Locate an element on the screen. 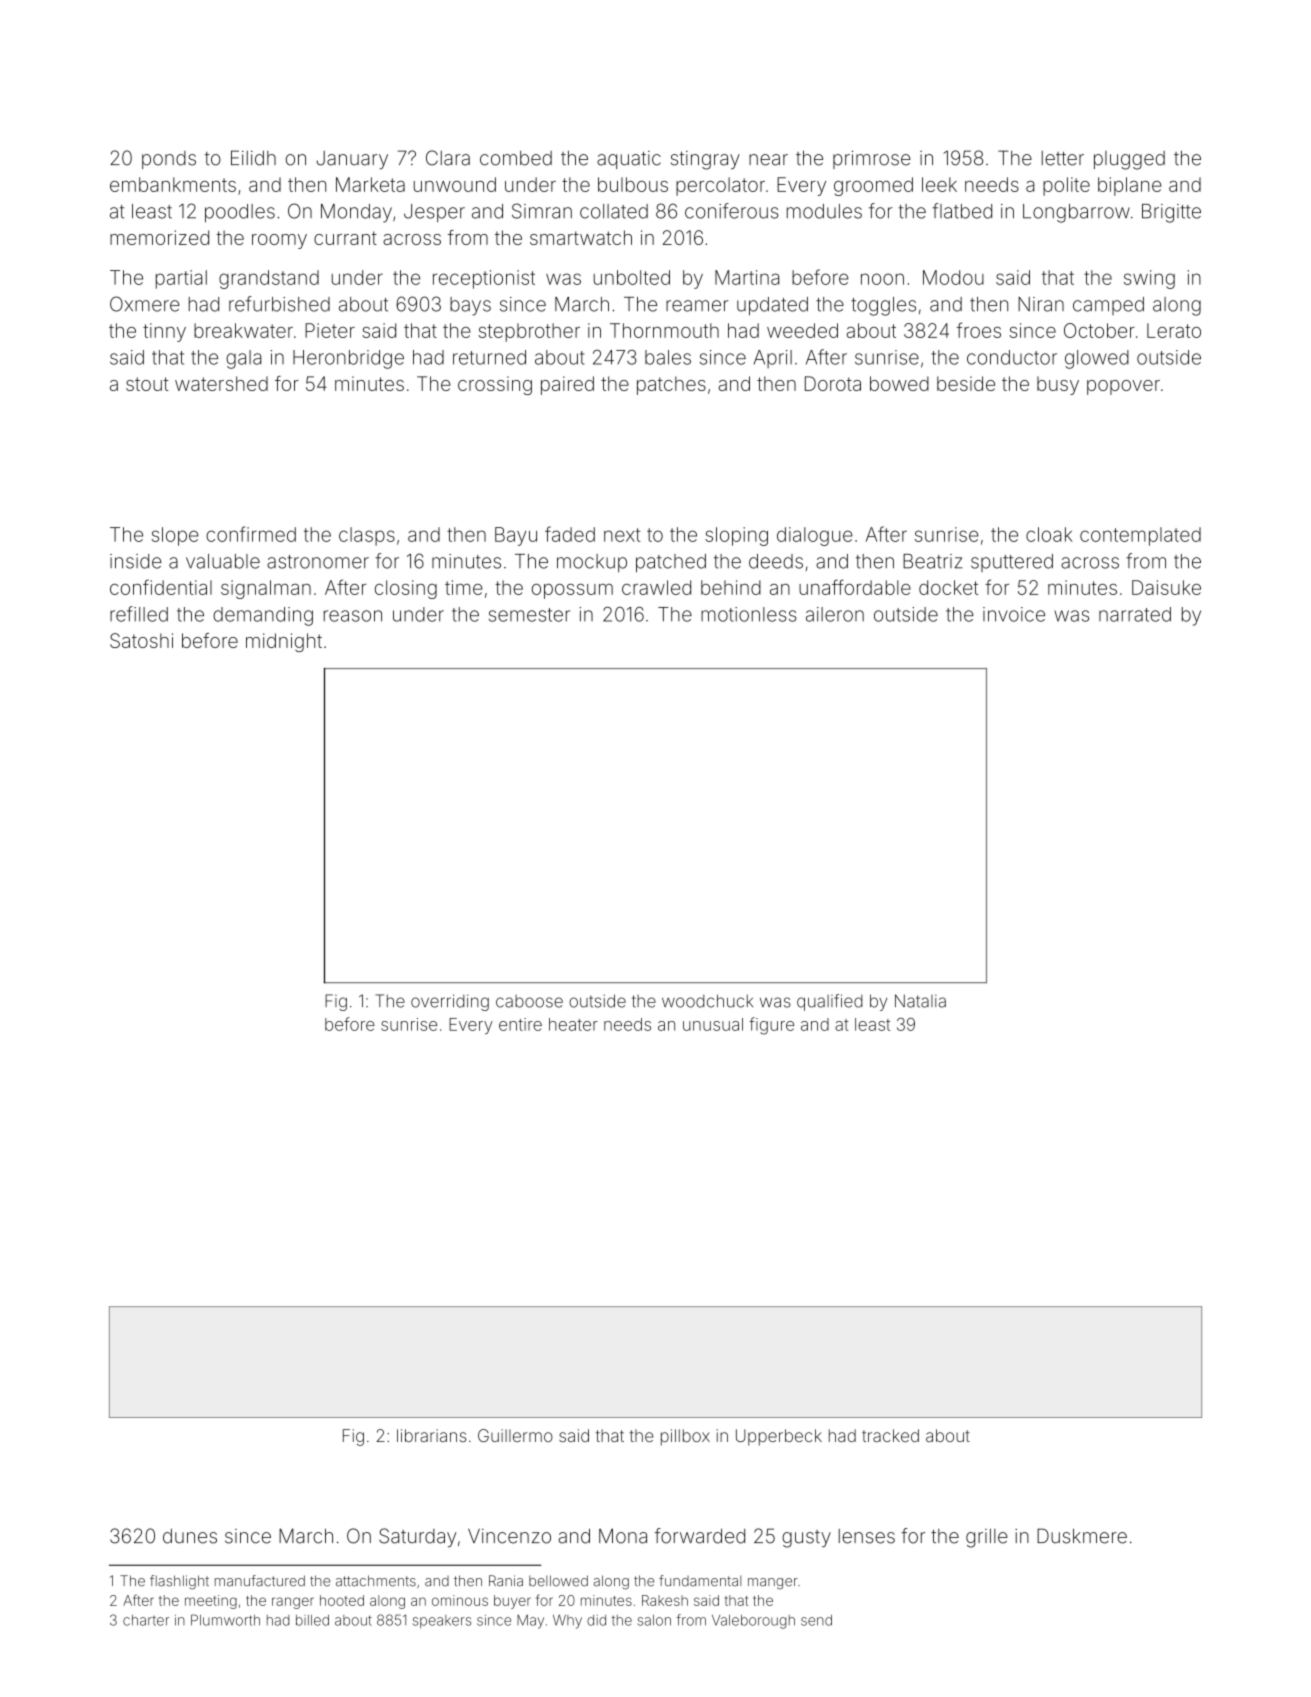 The width and height of the screenshot is (1311, 1697). invoice is located at coordinates (1014, 614).
